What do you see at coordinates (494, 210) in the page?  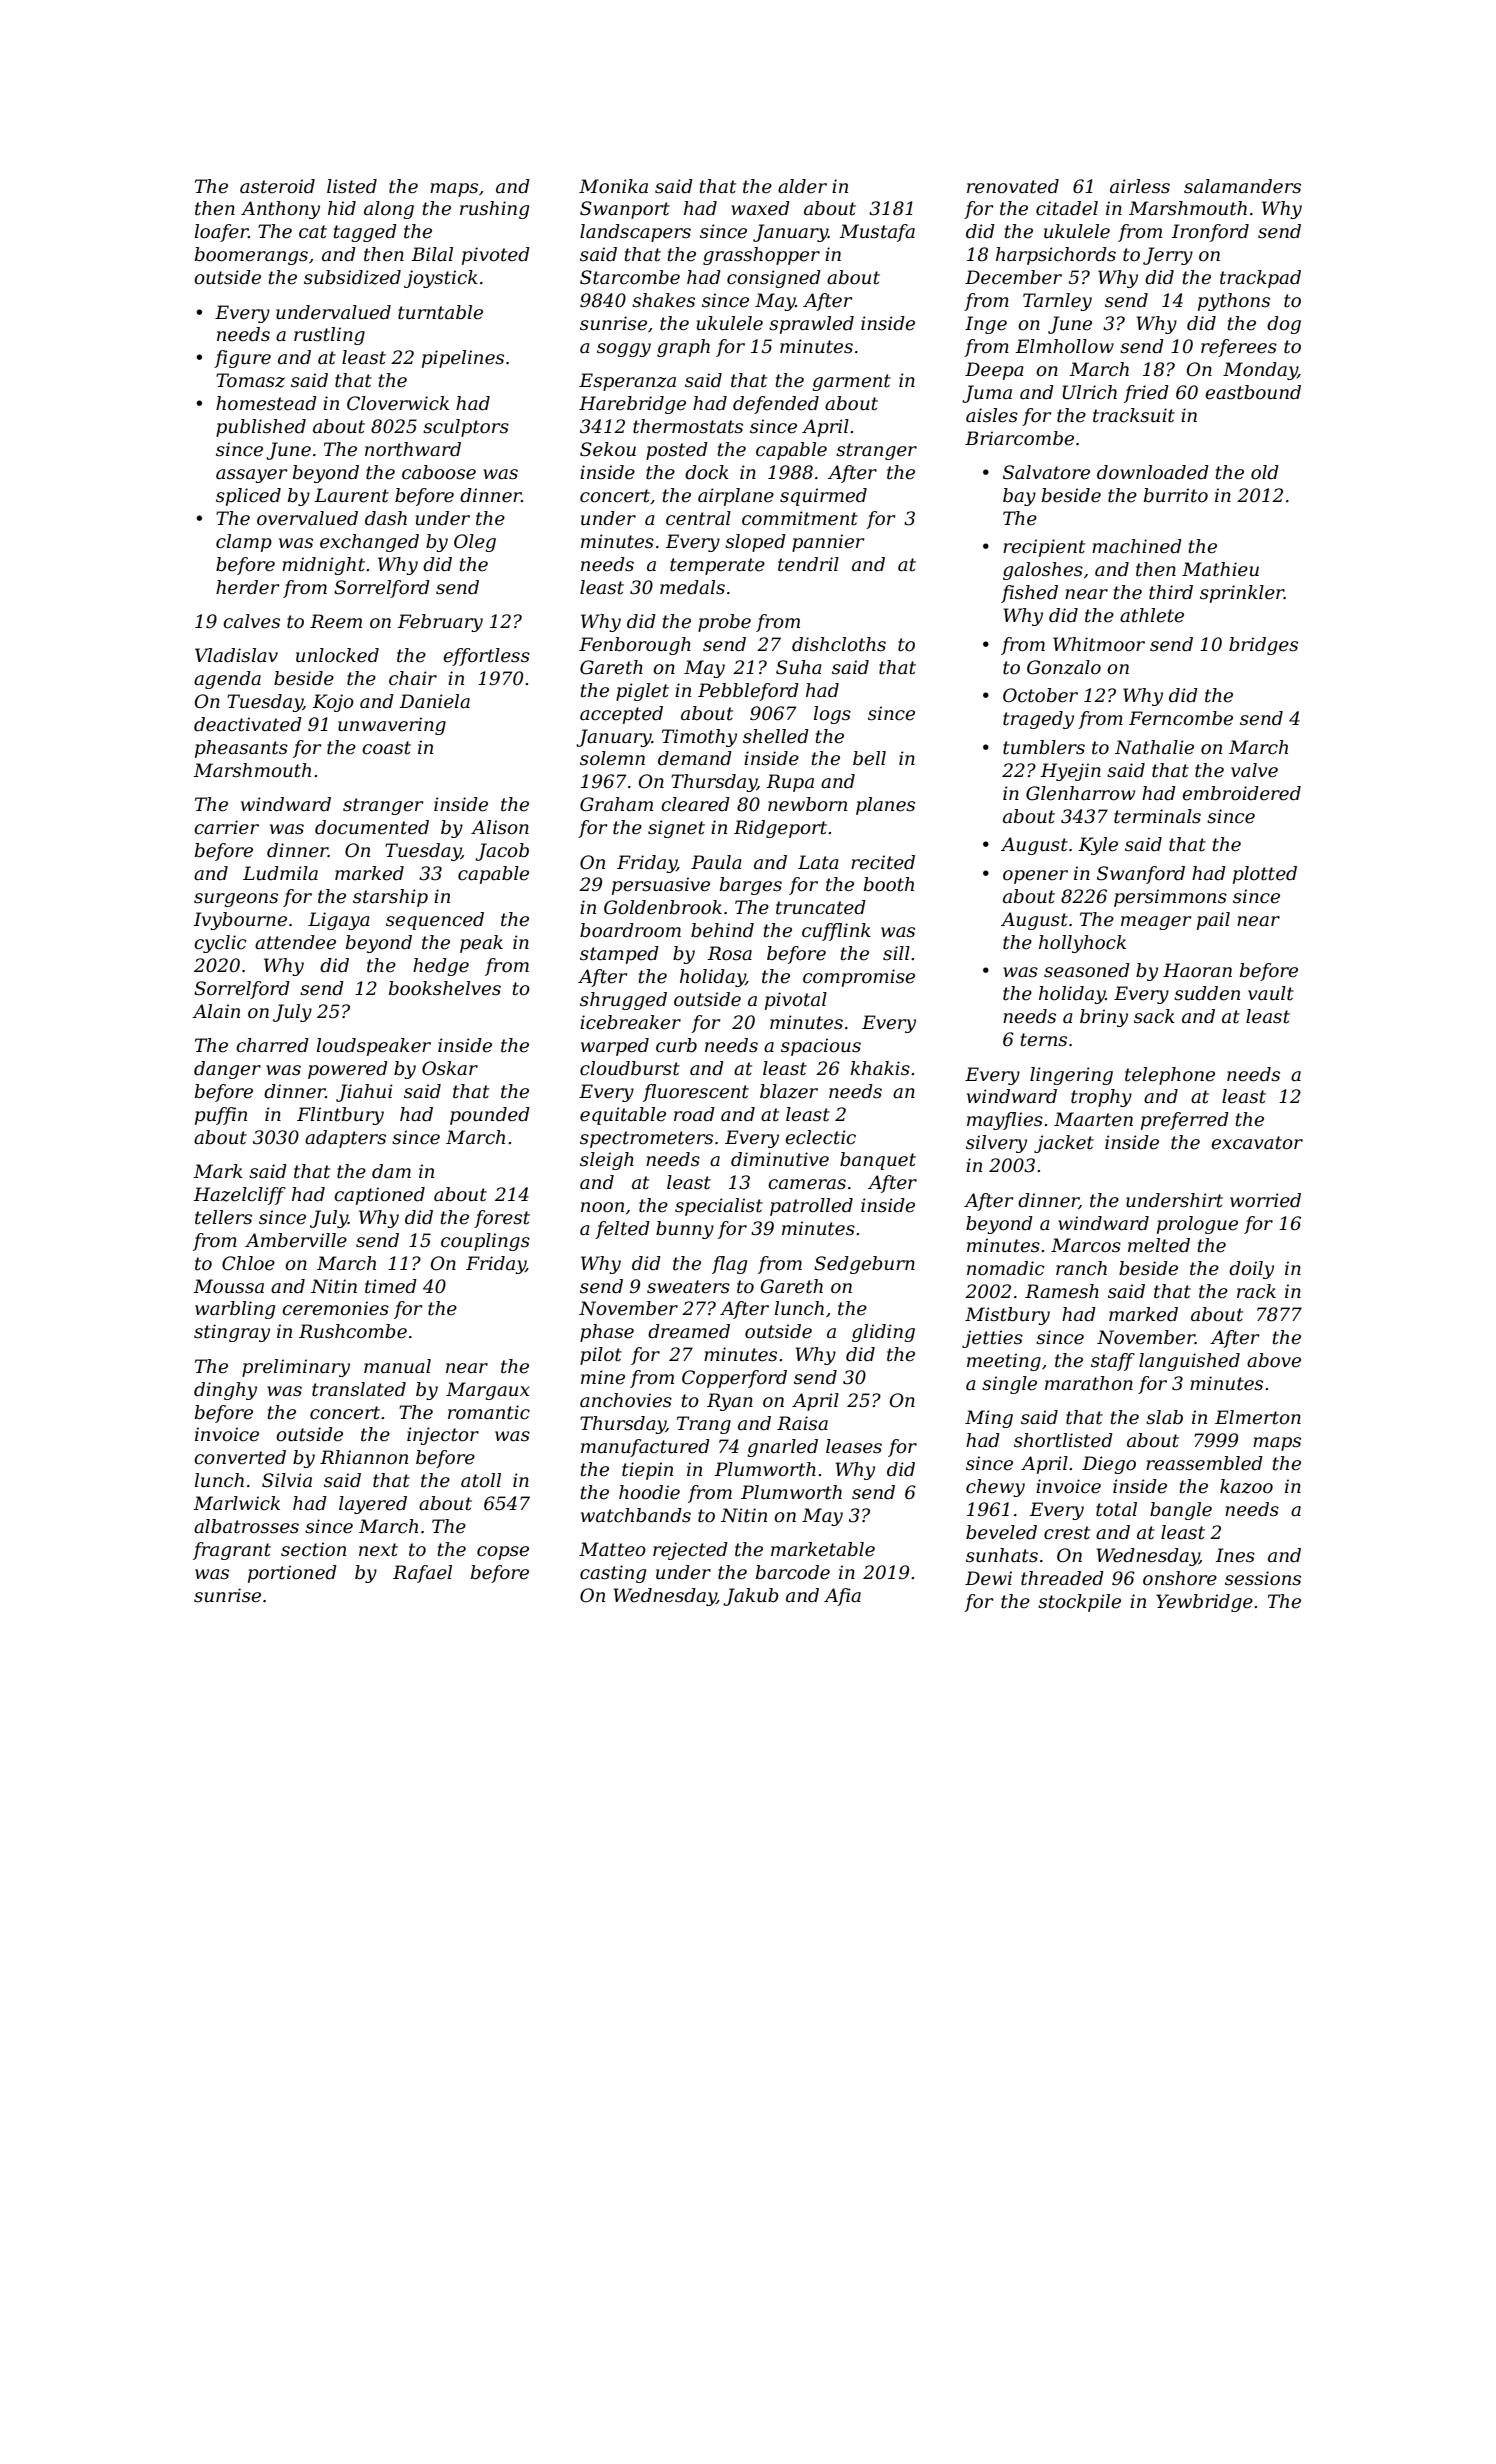 I see `rushing` at bounding box center [494, 210].
